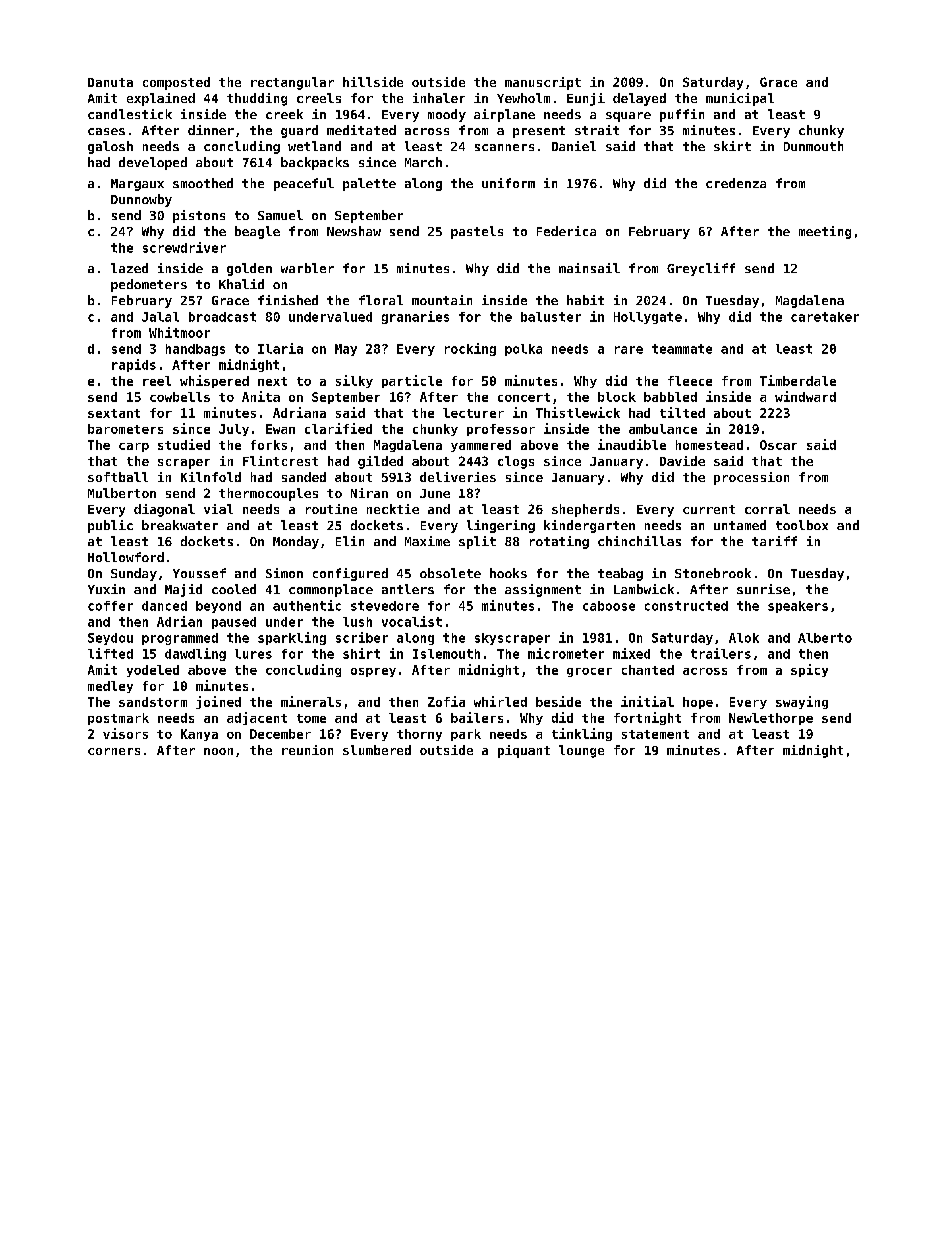 This image has width=952, height=1233. I want to click on sunrise, so click(763, 589).
